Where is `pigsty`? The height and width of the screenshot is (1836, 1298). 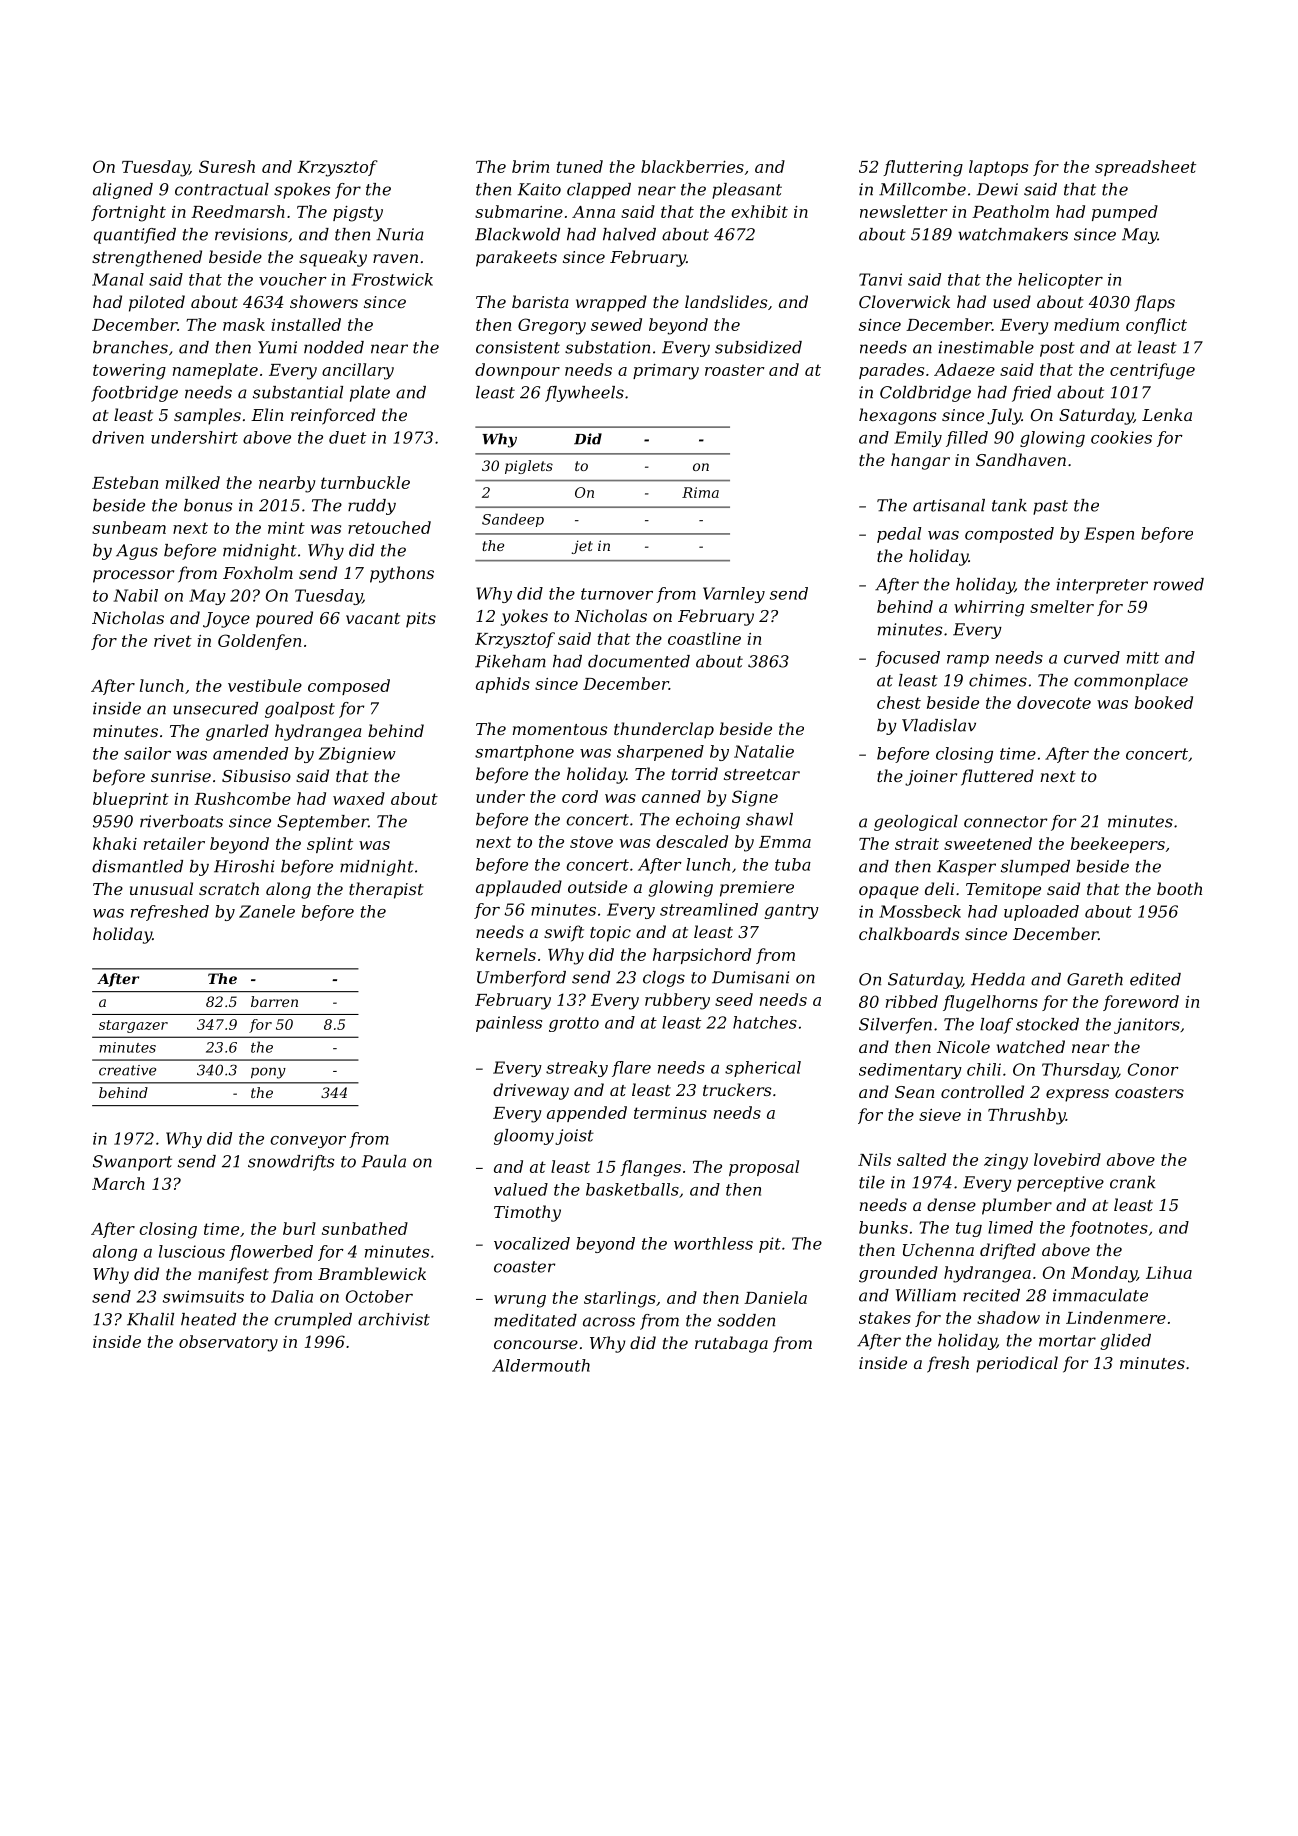
pigsty is located at coordinates (358, 214).
